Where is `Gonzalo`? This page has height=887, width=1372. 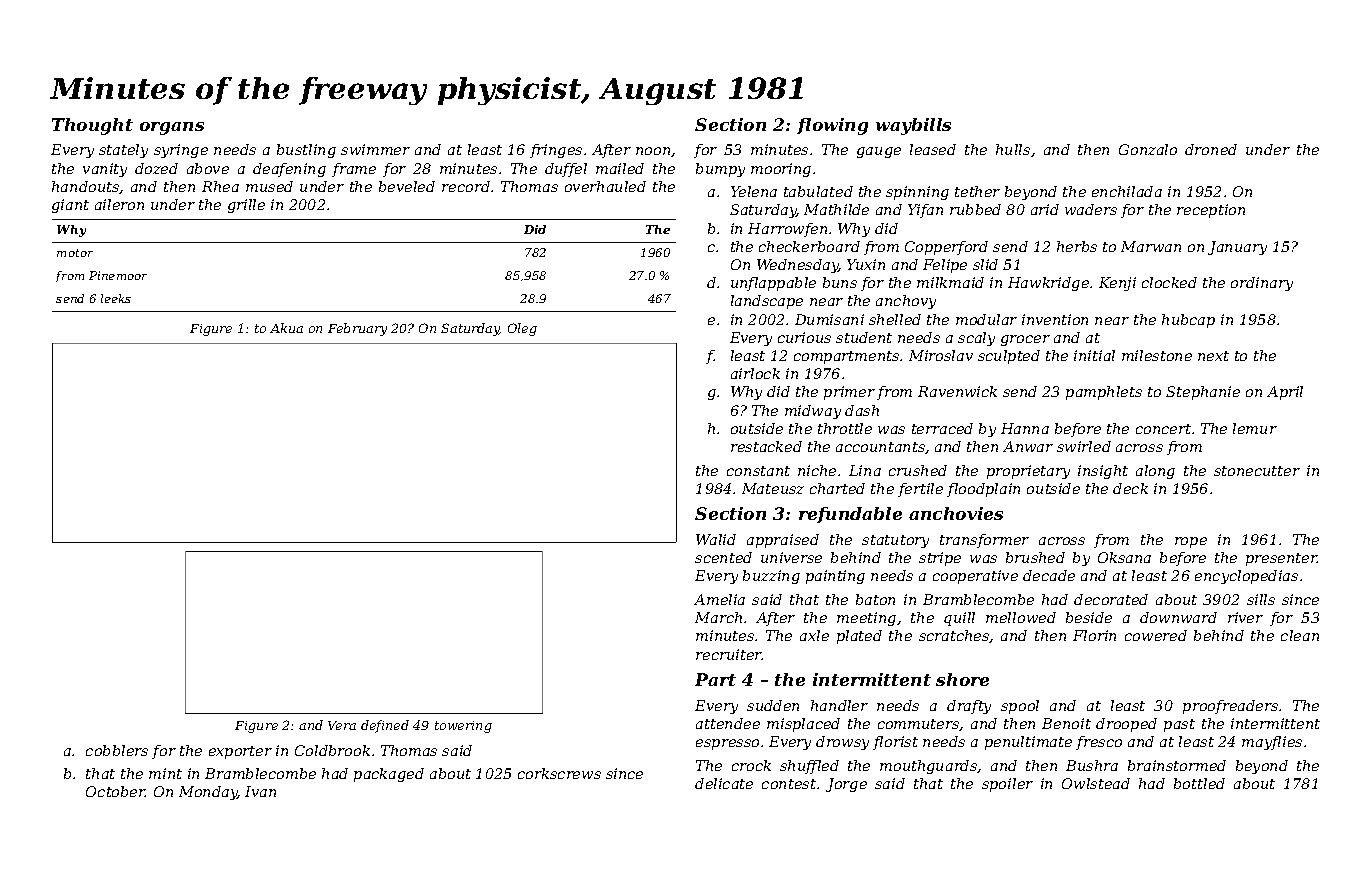 Gonzalo is located at coordinates (1148, 149).
